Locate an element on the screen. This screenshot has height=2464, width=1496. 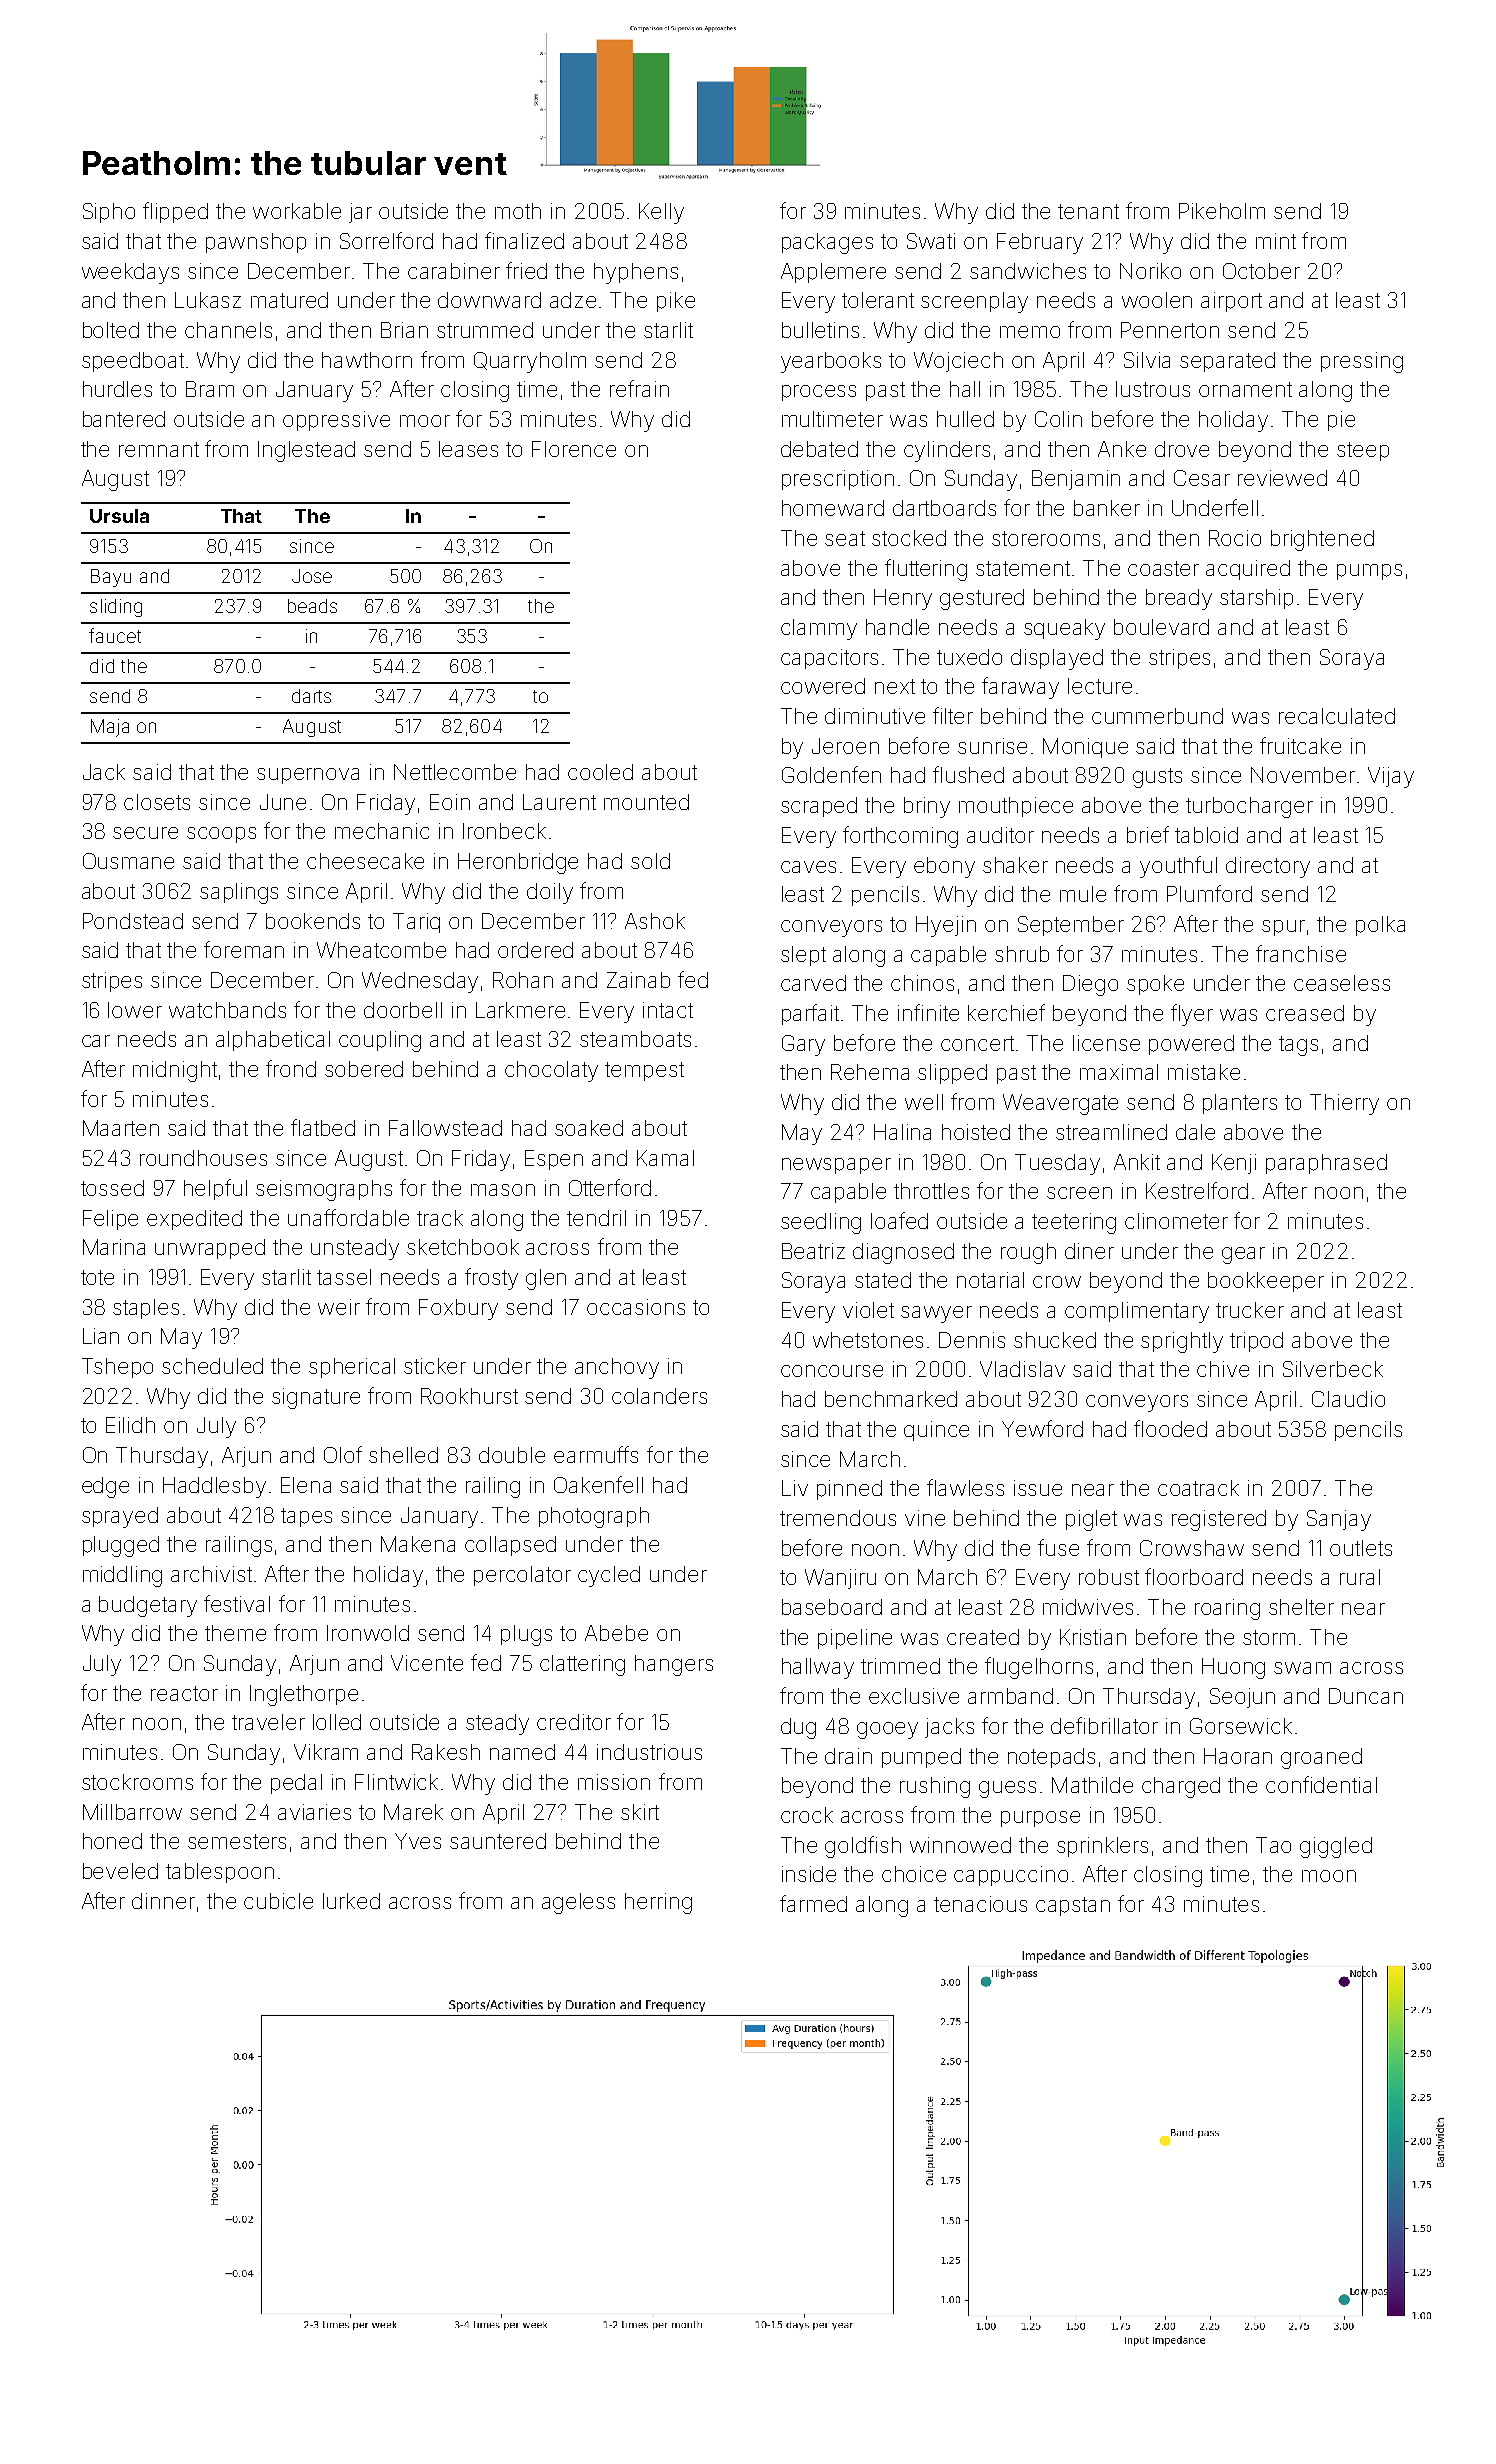
Jeroen is located at coordinates (845, 746).
